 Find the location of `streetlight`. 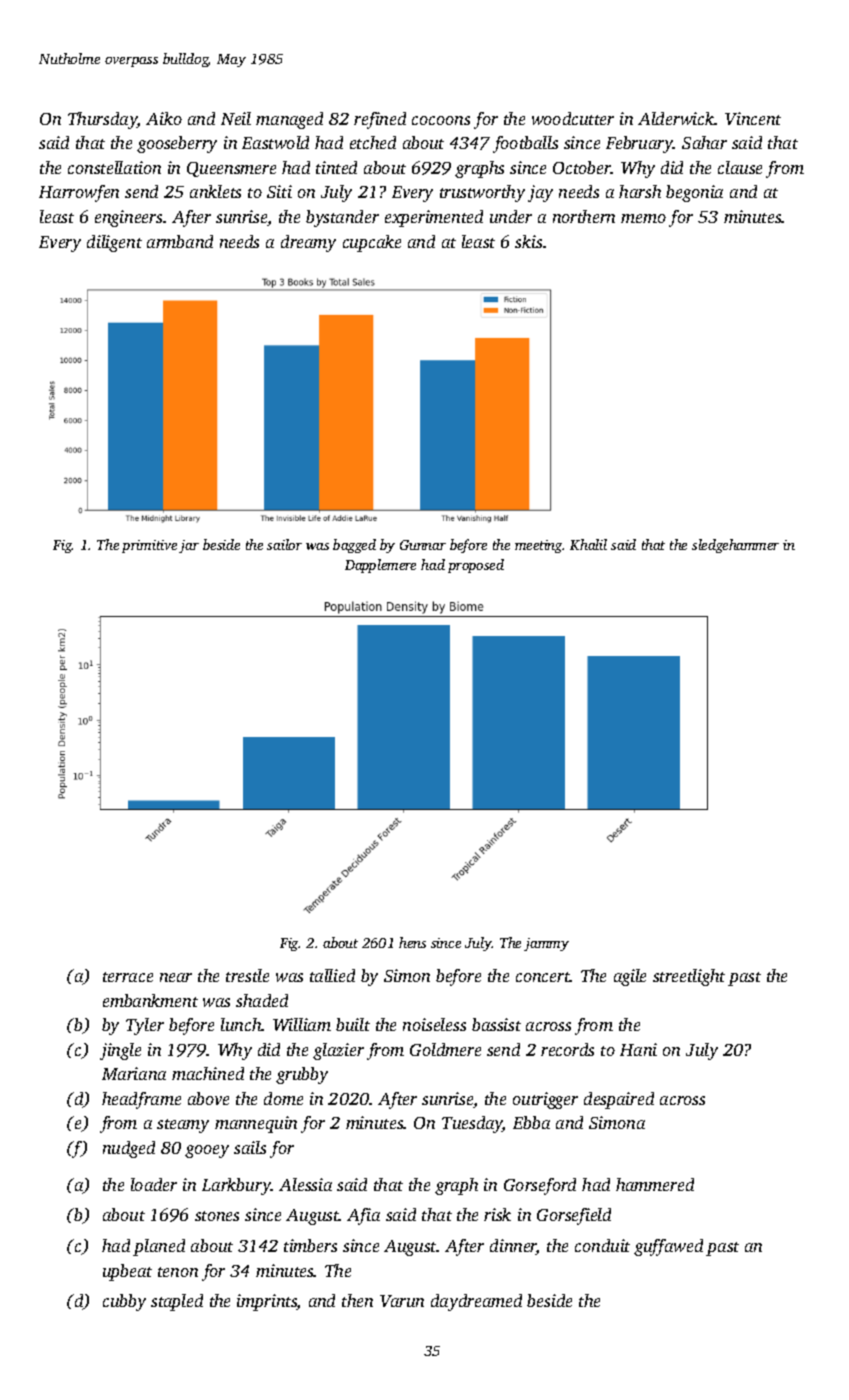

streetlight is located at coordinates (689, 977).
